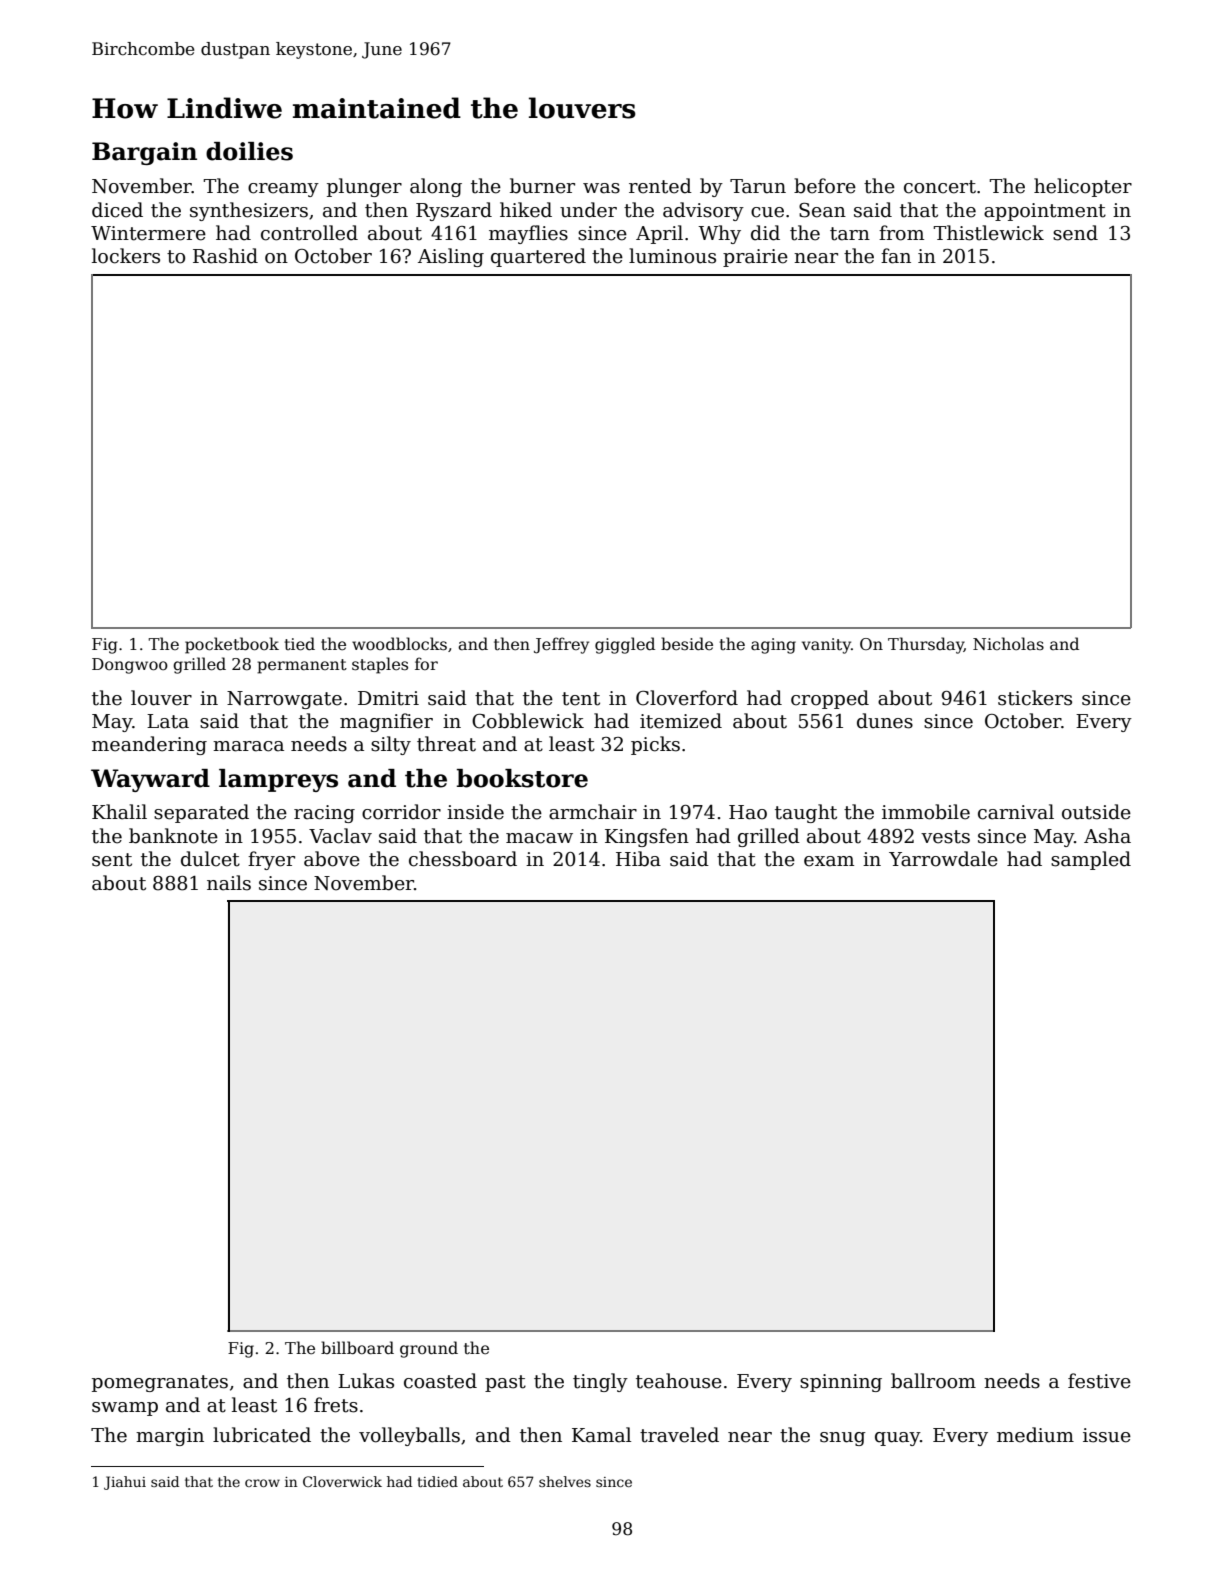 This screenshot has height=1583, width=1223. I want to click on Bargain, so click(144, 153).
